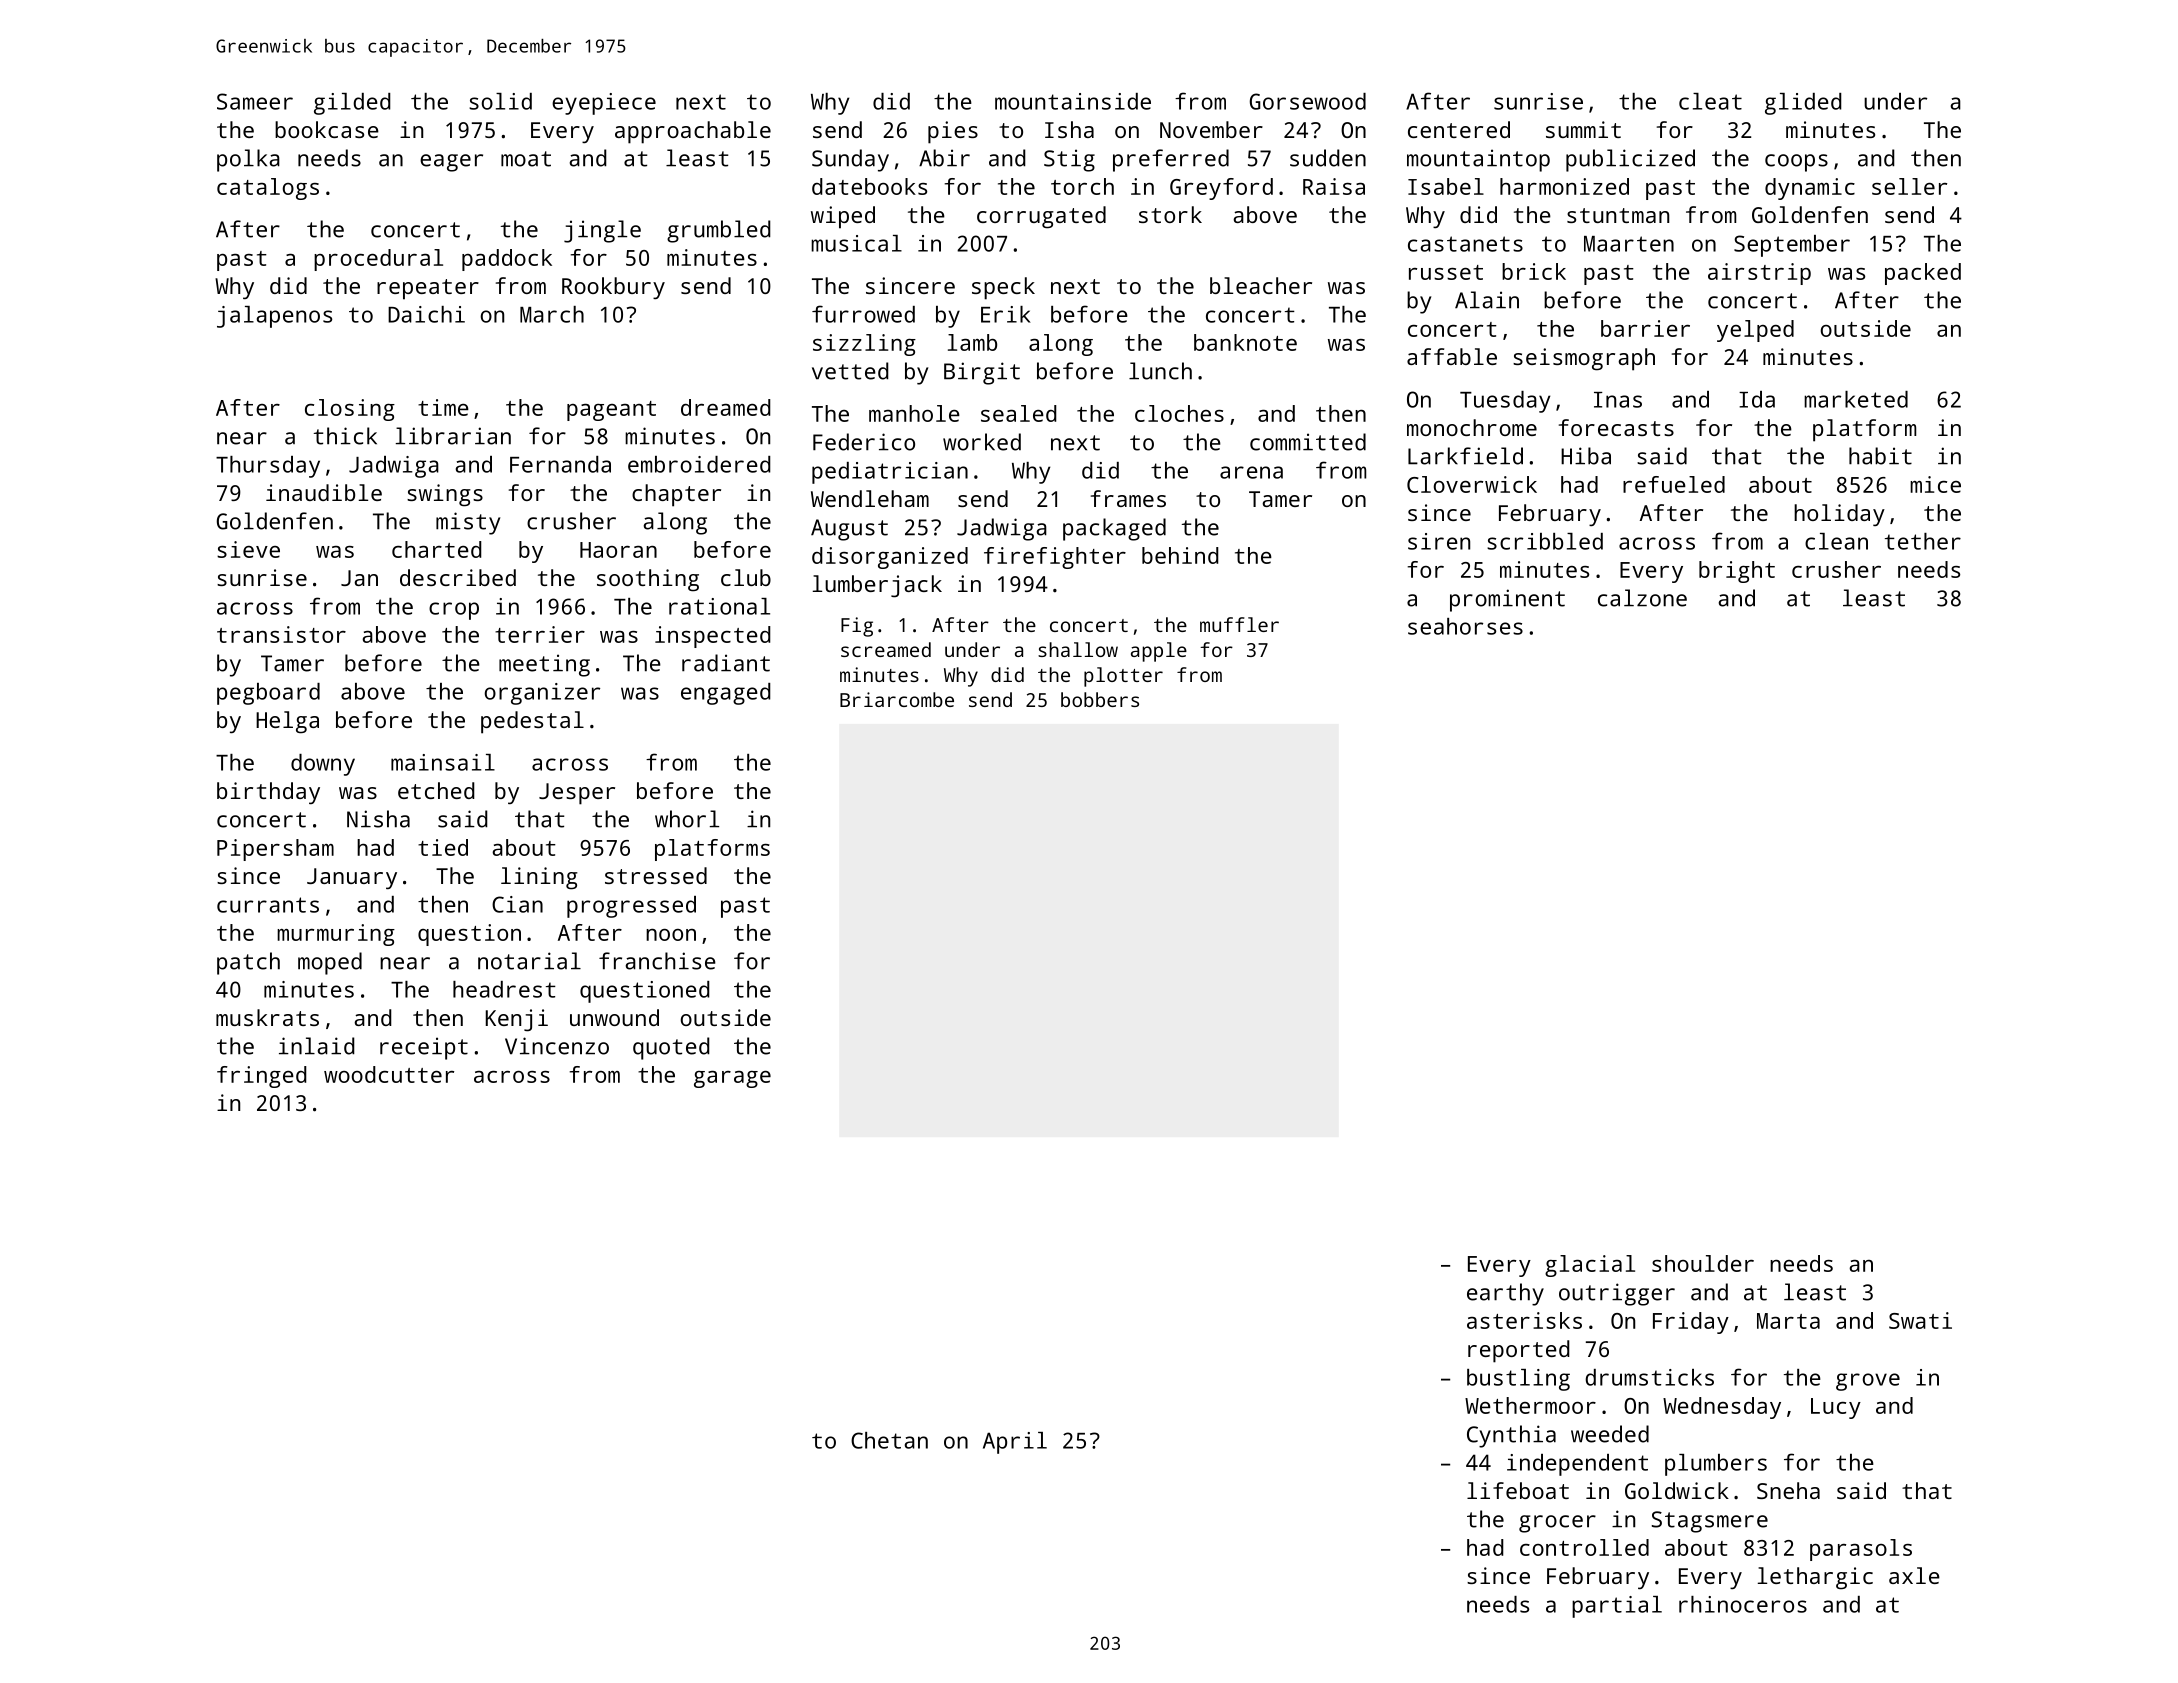 The width and height of the document is (2178, 1683). I want to click on Chetan, so click(889, 1440).
